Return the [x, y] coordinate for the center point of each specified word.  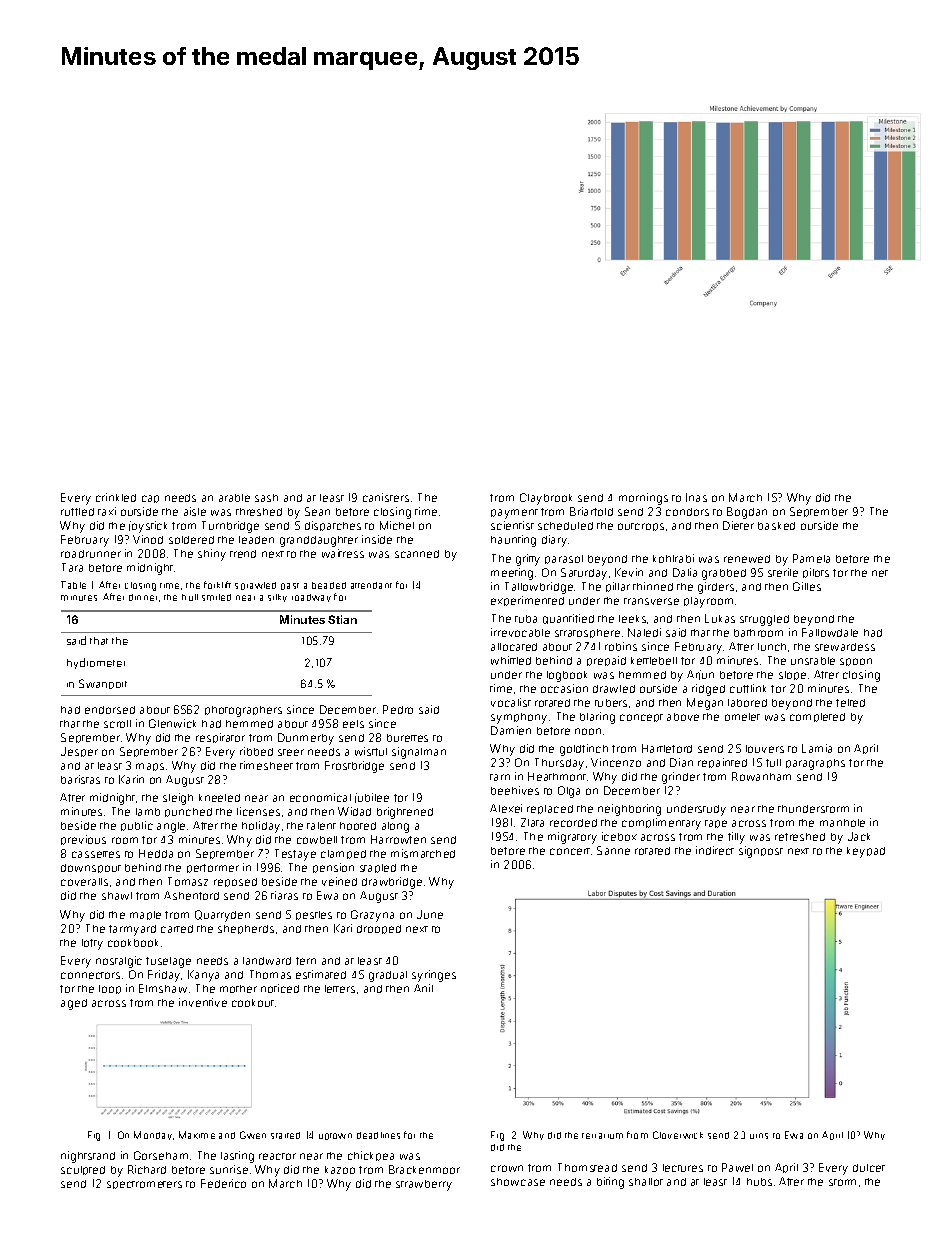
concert [570, 851]
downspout [91, 868]
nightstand [88, 1157]
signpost [761, 852]
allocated [514, 647]
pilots [816, 573]
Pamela [811, 558]
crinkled [116, 497]
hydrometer [96, 663]
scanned [417, 554]
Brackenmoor [424, 1169]
